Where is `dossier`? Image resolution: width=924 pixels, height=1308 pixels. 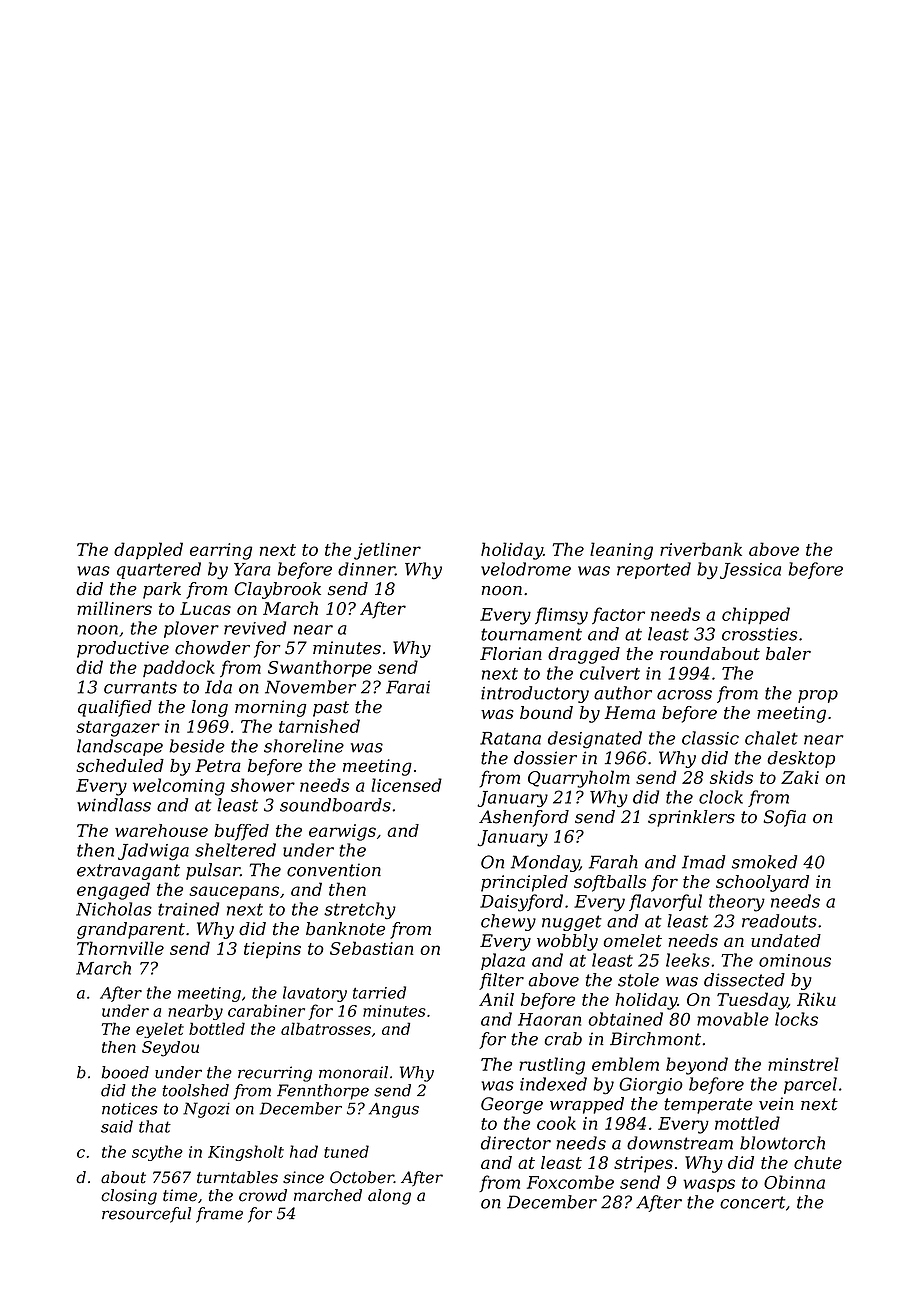 dossier is located at coordinates (545, 758).
